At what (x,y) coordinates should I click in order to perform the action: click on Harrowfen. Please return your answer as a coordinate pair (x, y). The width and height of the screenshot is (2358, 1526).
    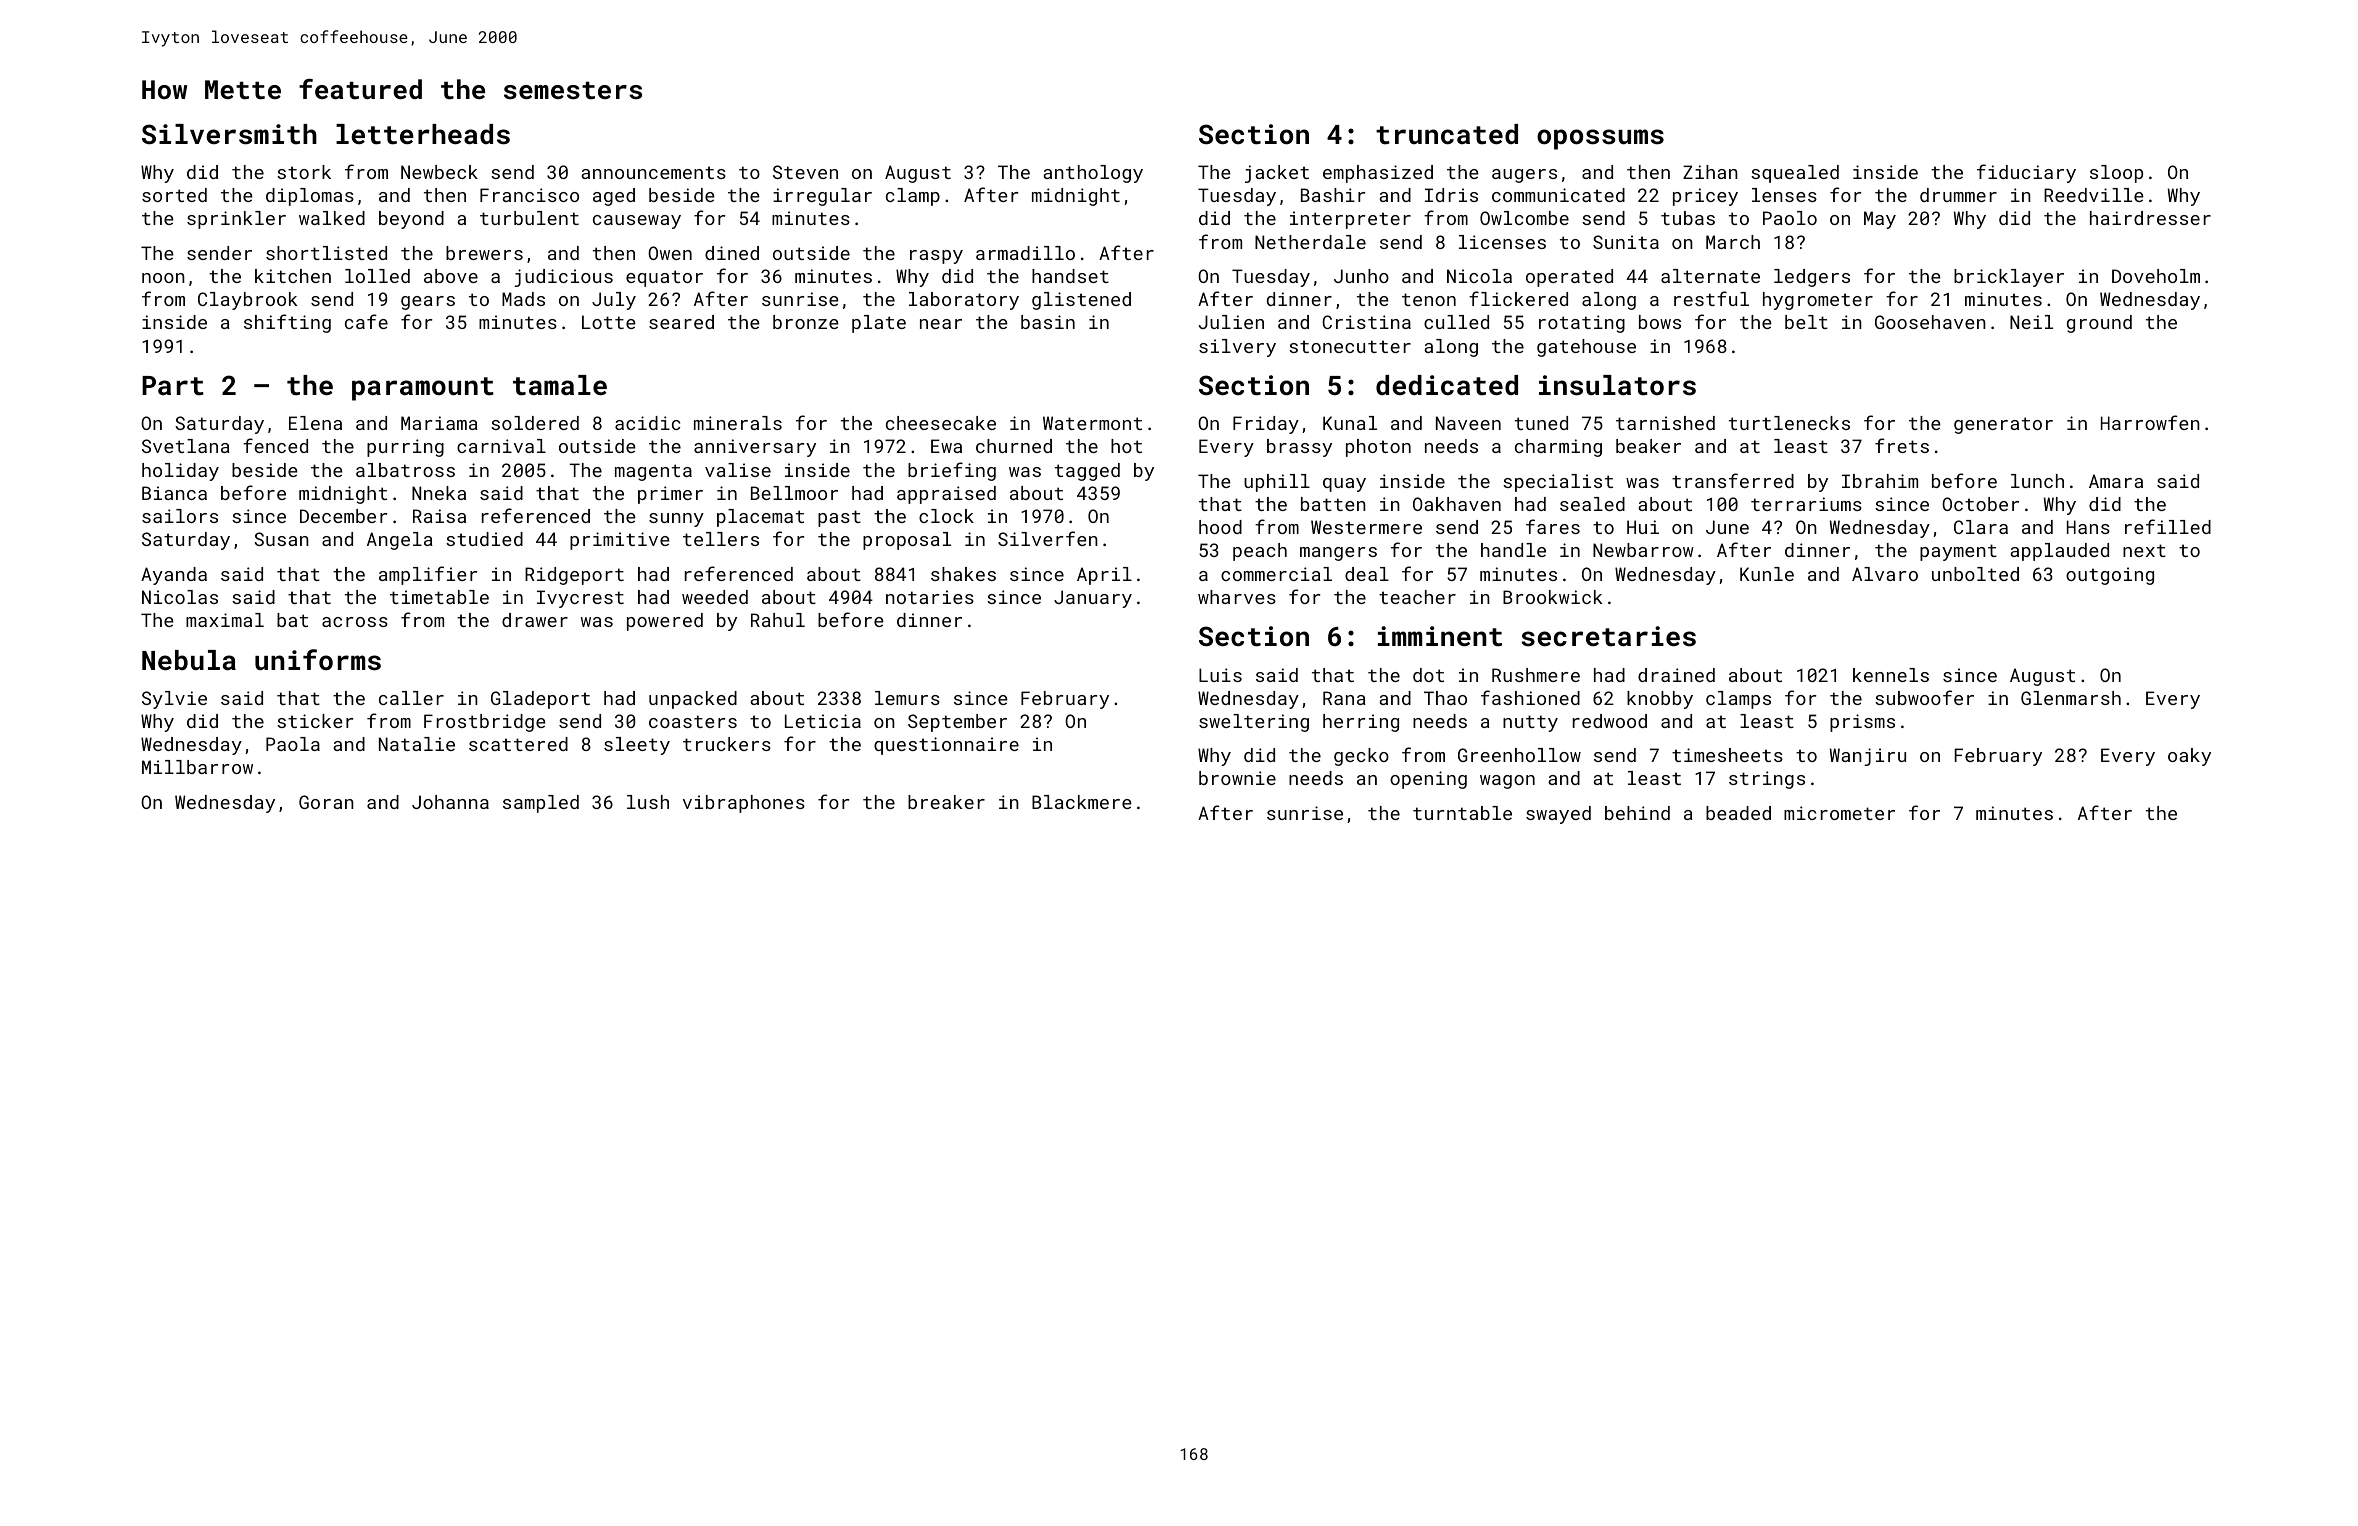
    Looking at the image, I should click on (2150, 422).
